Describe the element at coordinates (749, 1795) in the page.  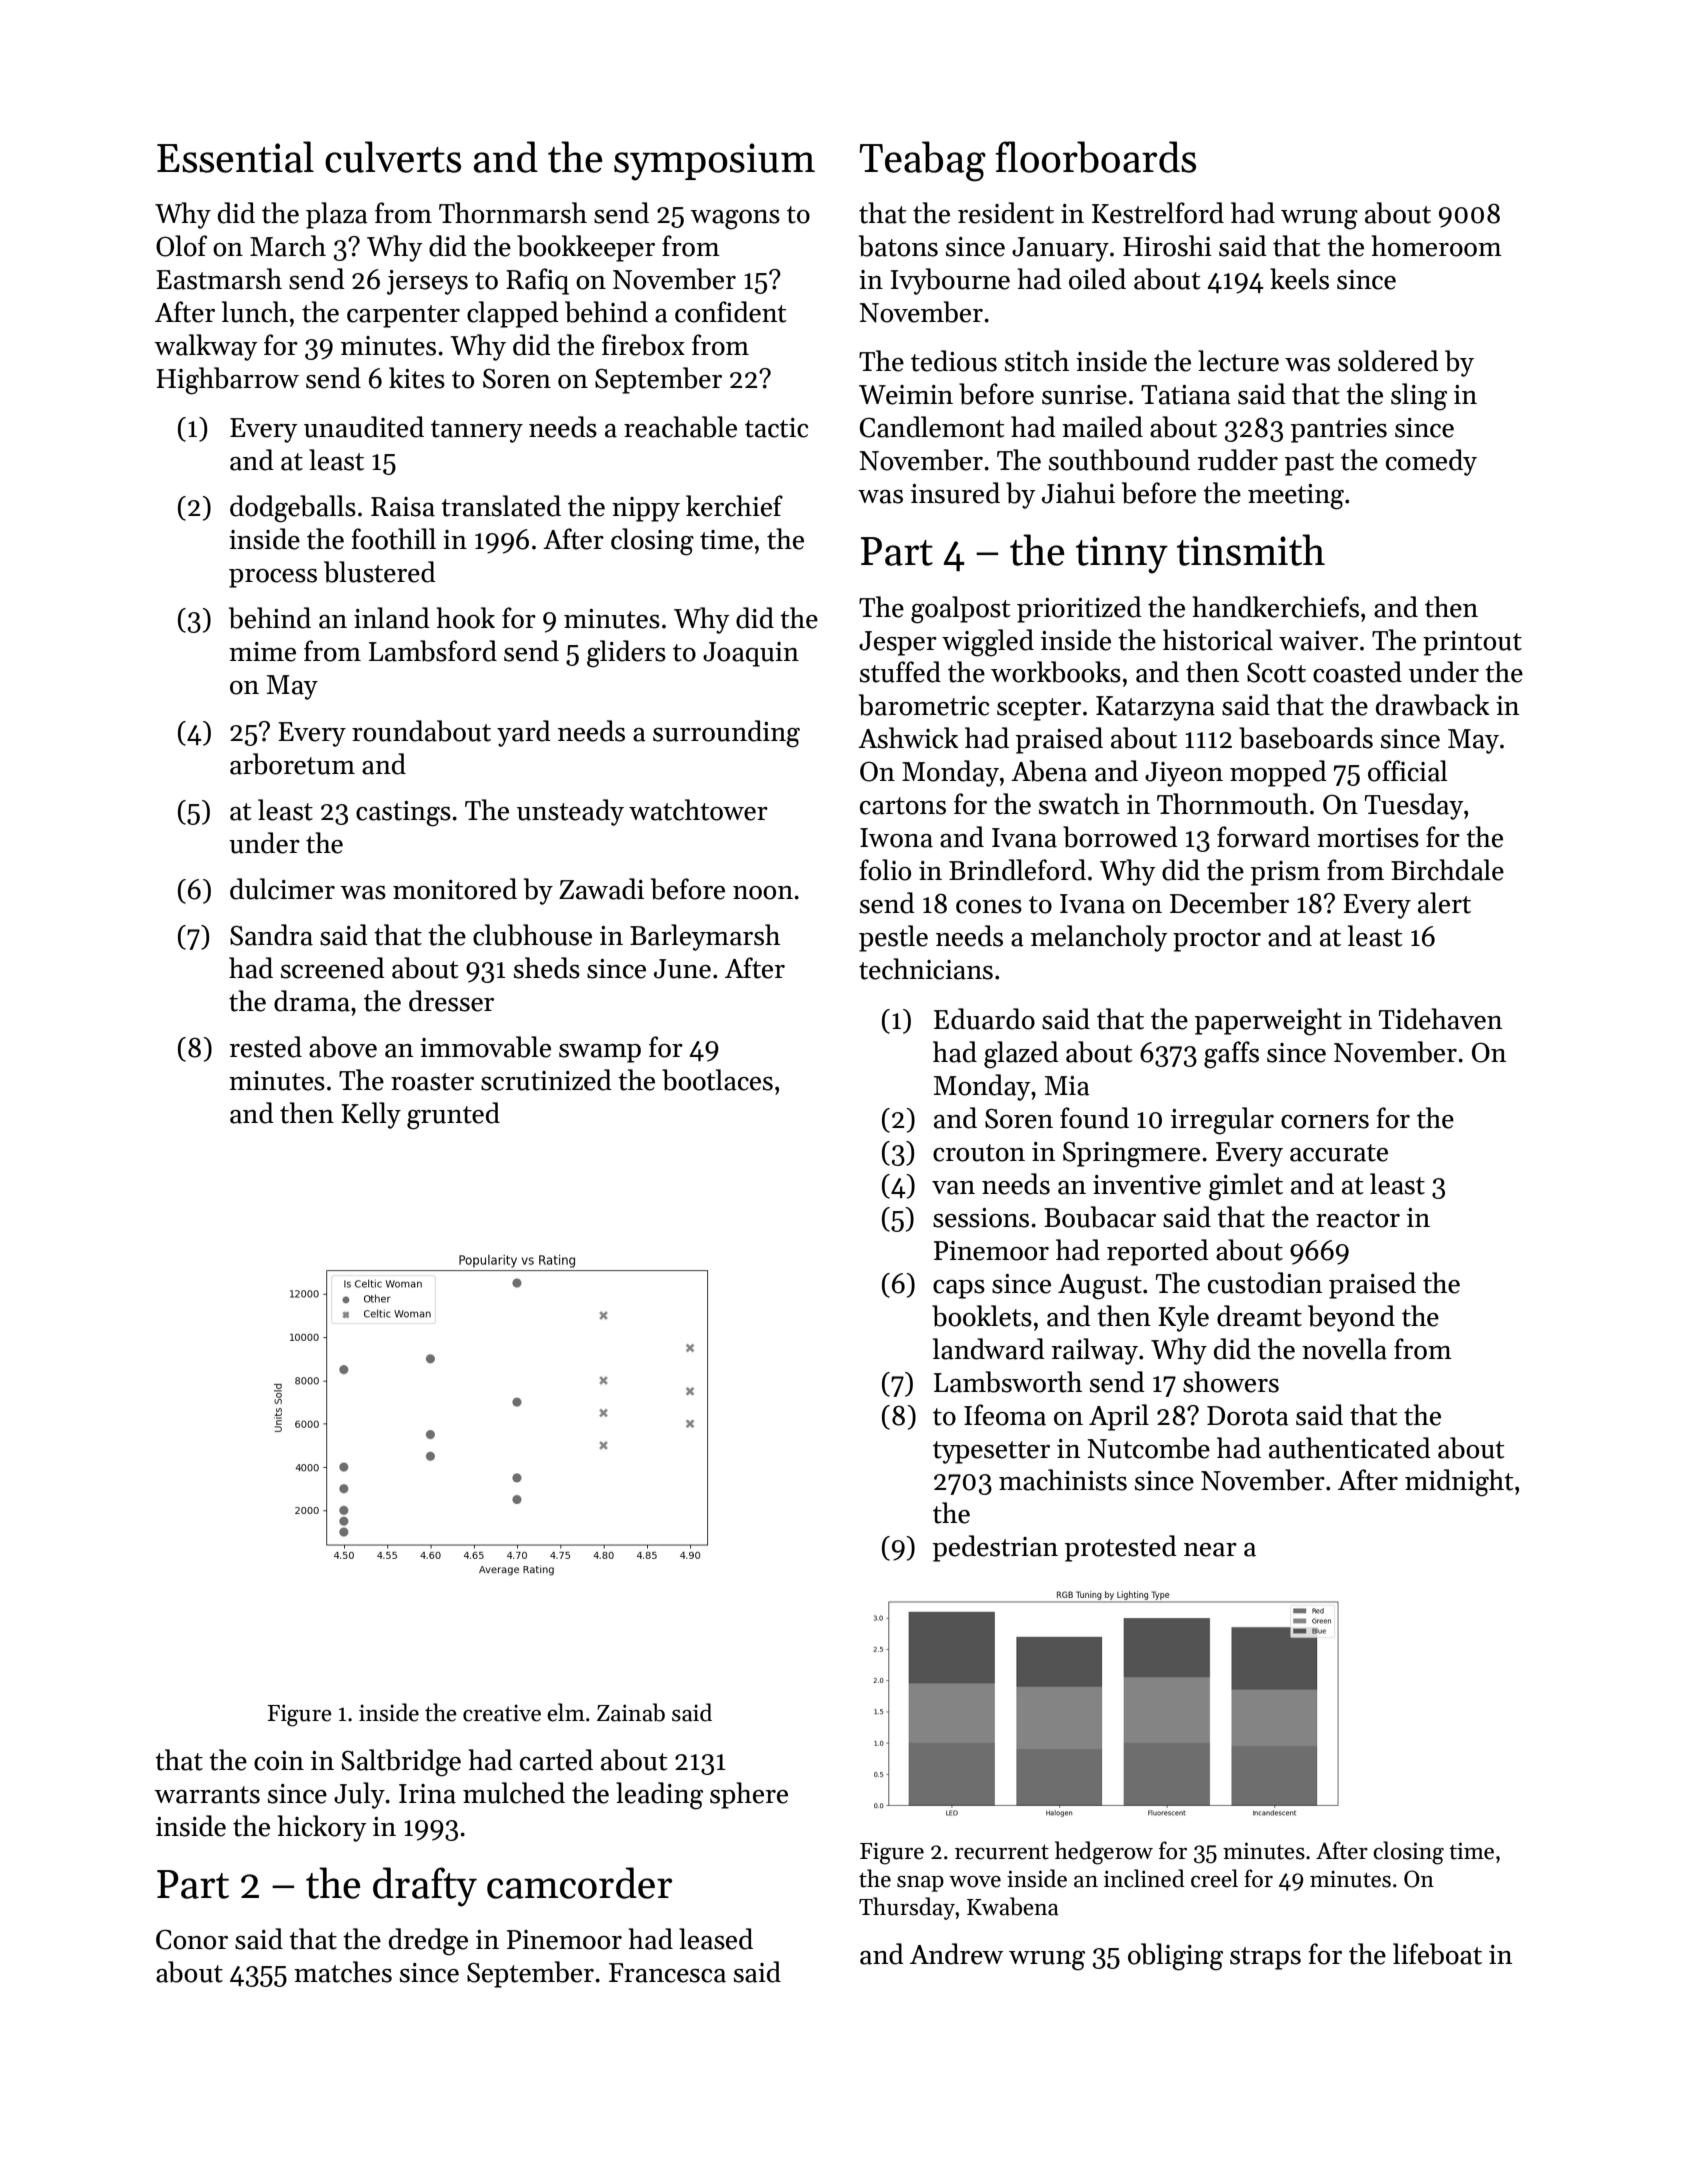
I see `sphere` at that location.
